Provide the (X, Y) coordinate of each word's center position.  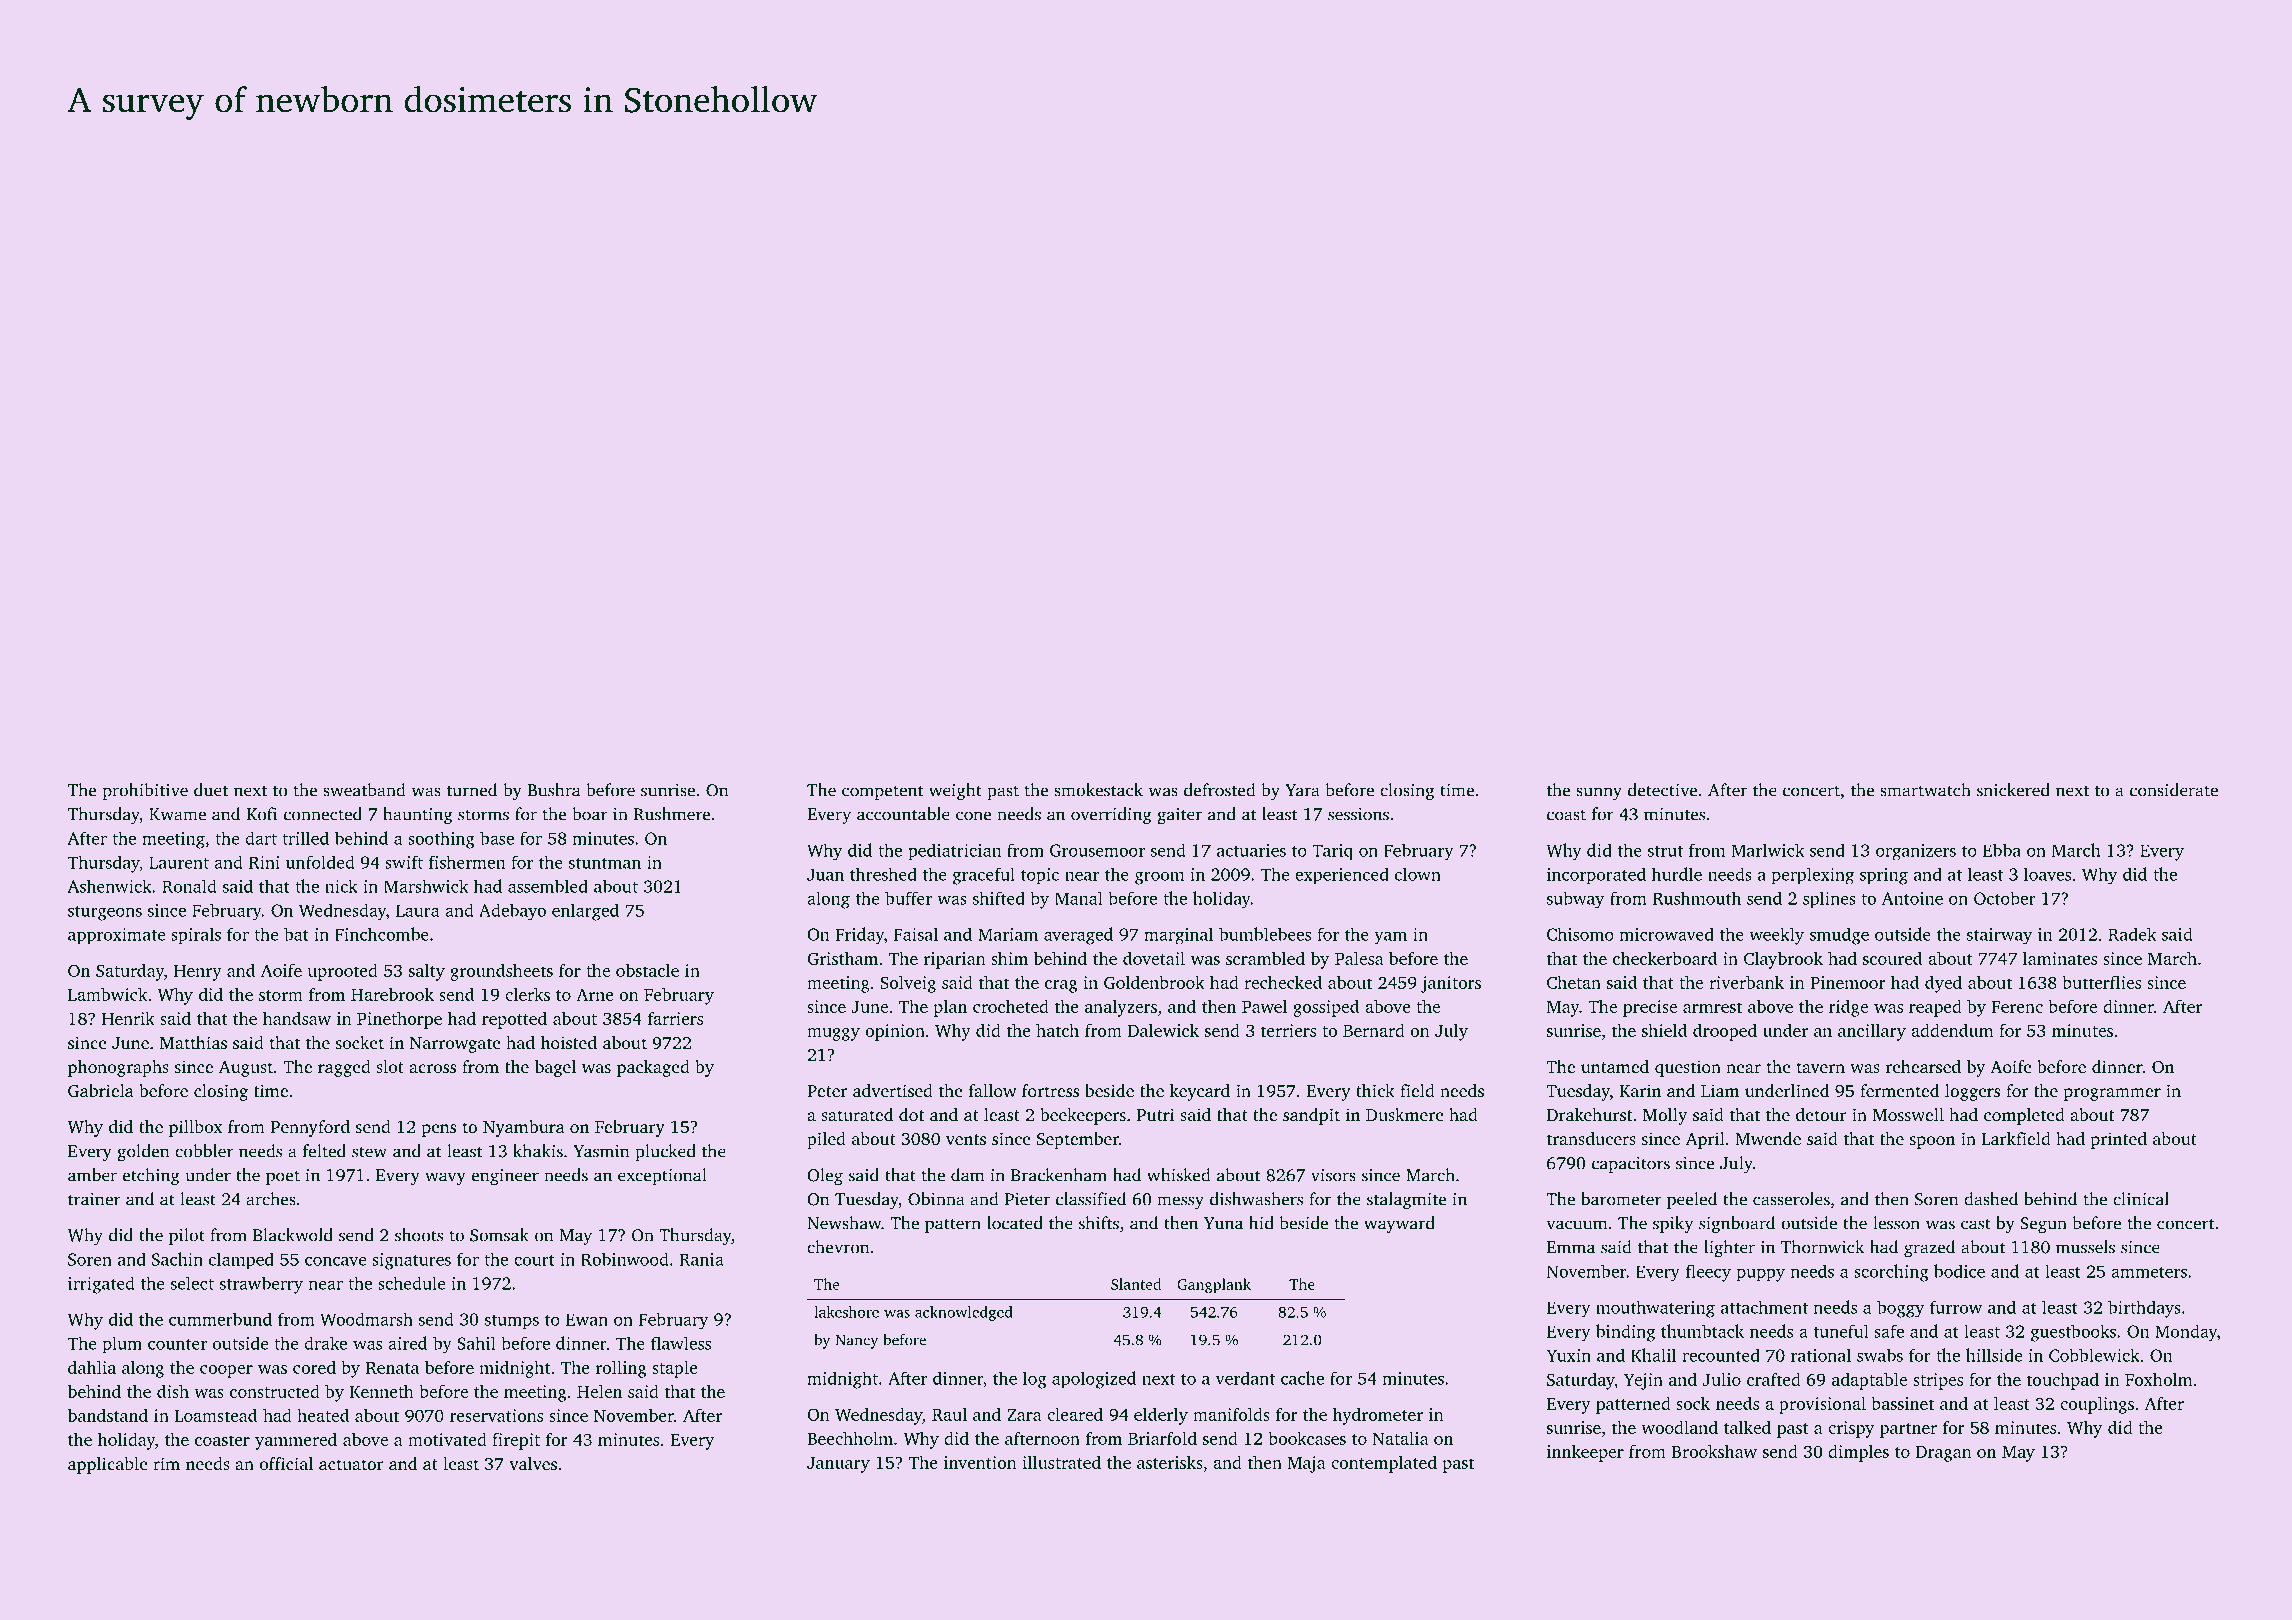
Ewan (587, 1319)
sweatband (364, 790)
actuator (351, 1464)
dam (967, 1175)
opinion (895, 1032)
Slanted (1136, 1284)
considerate (2174, 790)
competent (883, 792)
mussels (2085, 1247)
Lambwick (107, 994)
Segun (2043, 1225)
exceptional (662, 1176)
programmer (2112, 1094)
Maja (1306, 1464)
